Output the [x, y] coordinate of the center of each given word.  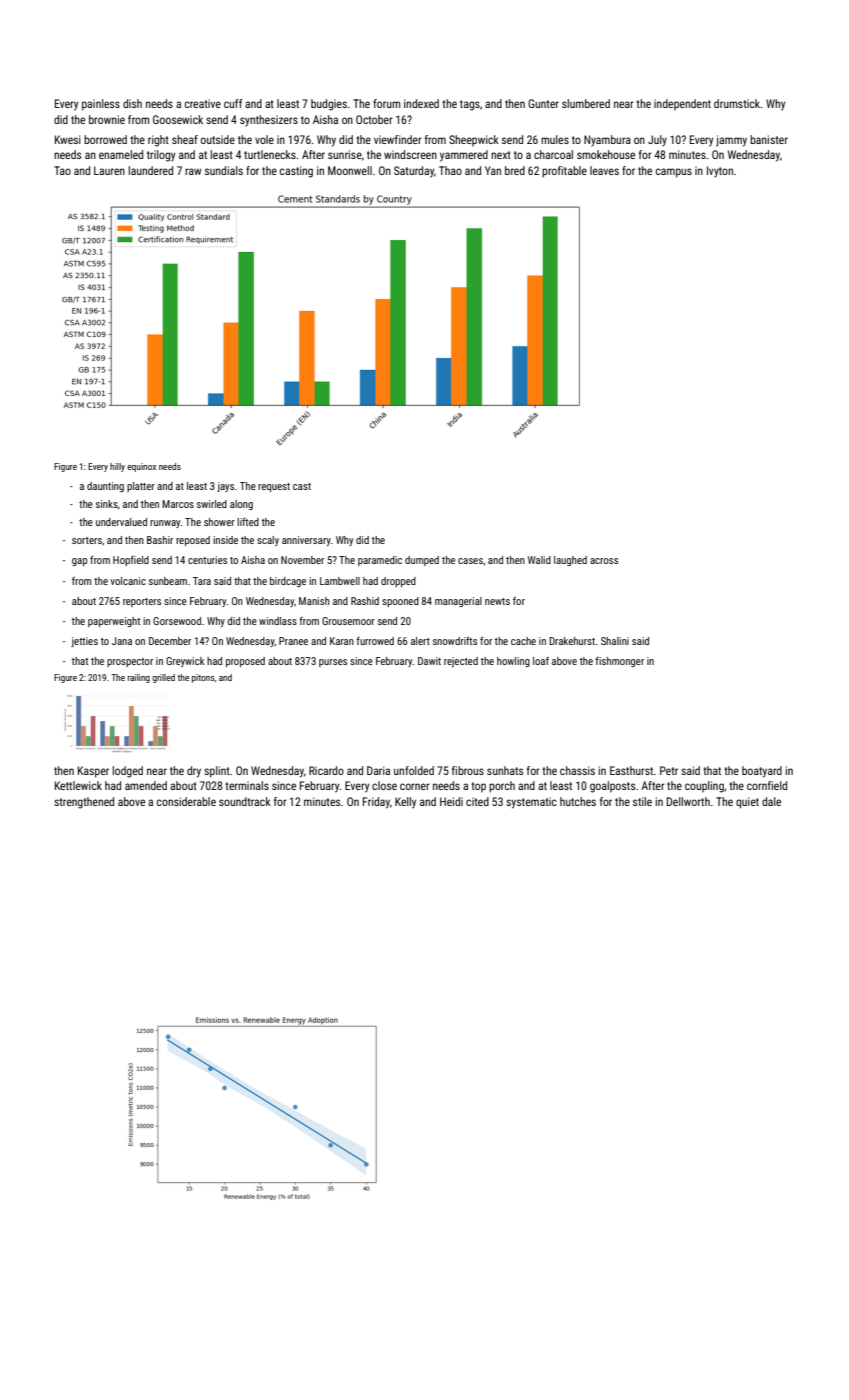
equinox [141, 467]
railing [139, 678]
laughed [570, 561]
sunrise [345, 154]
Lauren [109, 170]
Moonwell [350, 170]
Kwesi [68, 139]
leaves [604, 170]
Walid [539, 560]
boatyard [762, 772]
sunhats [505, 770]
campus [674, 173]
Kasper [93, 772]
